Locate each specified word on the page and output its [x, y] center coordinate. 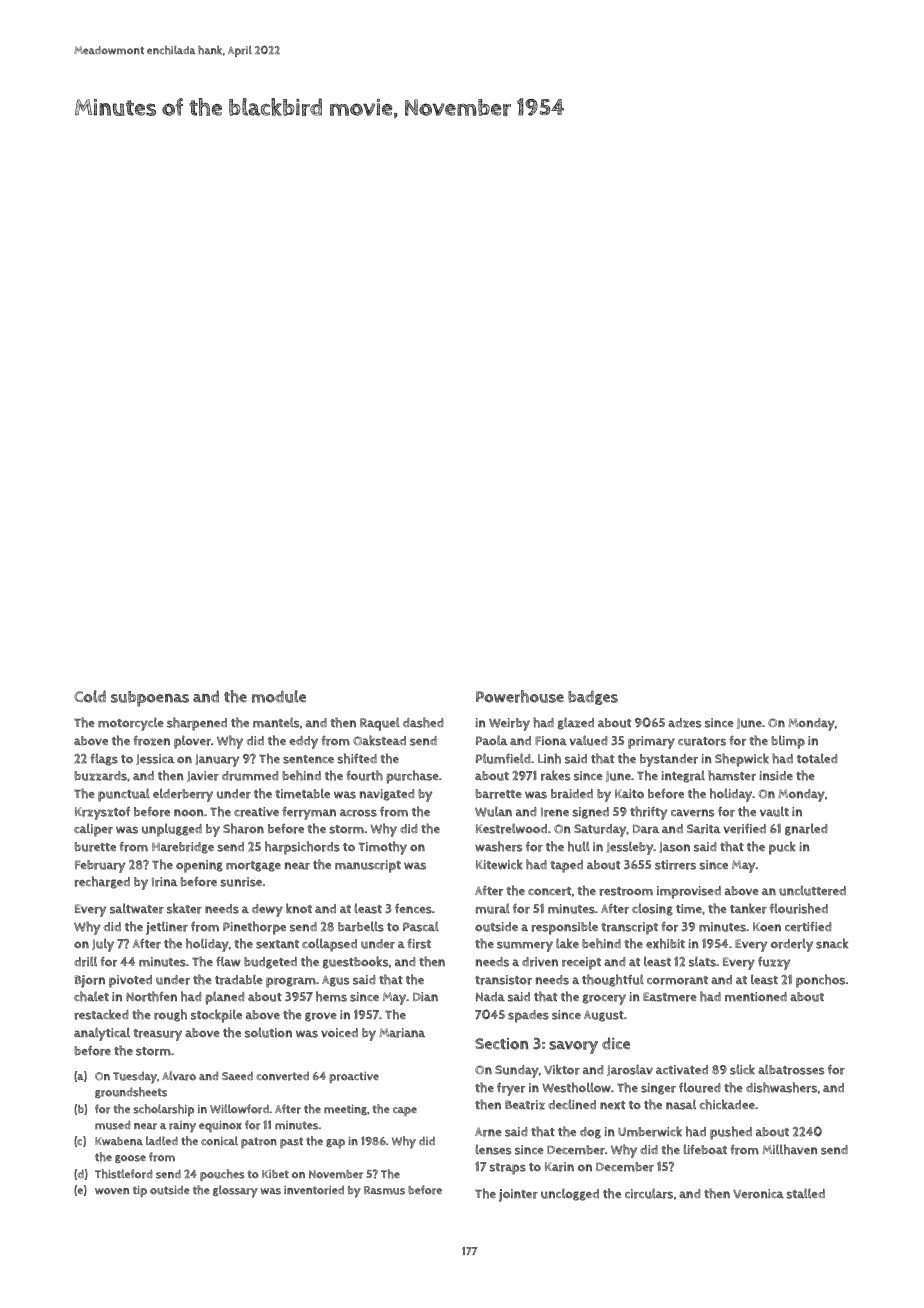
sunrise [241, 882]
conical [219, 1141]
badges [593, 697]
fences [413, 909]
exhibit [665, 943]
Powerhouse [520, 696]
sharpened [197, 724]
